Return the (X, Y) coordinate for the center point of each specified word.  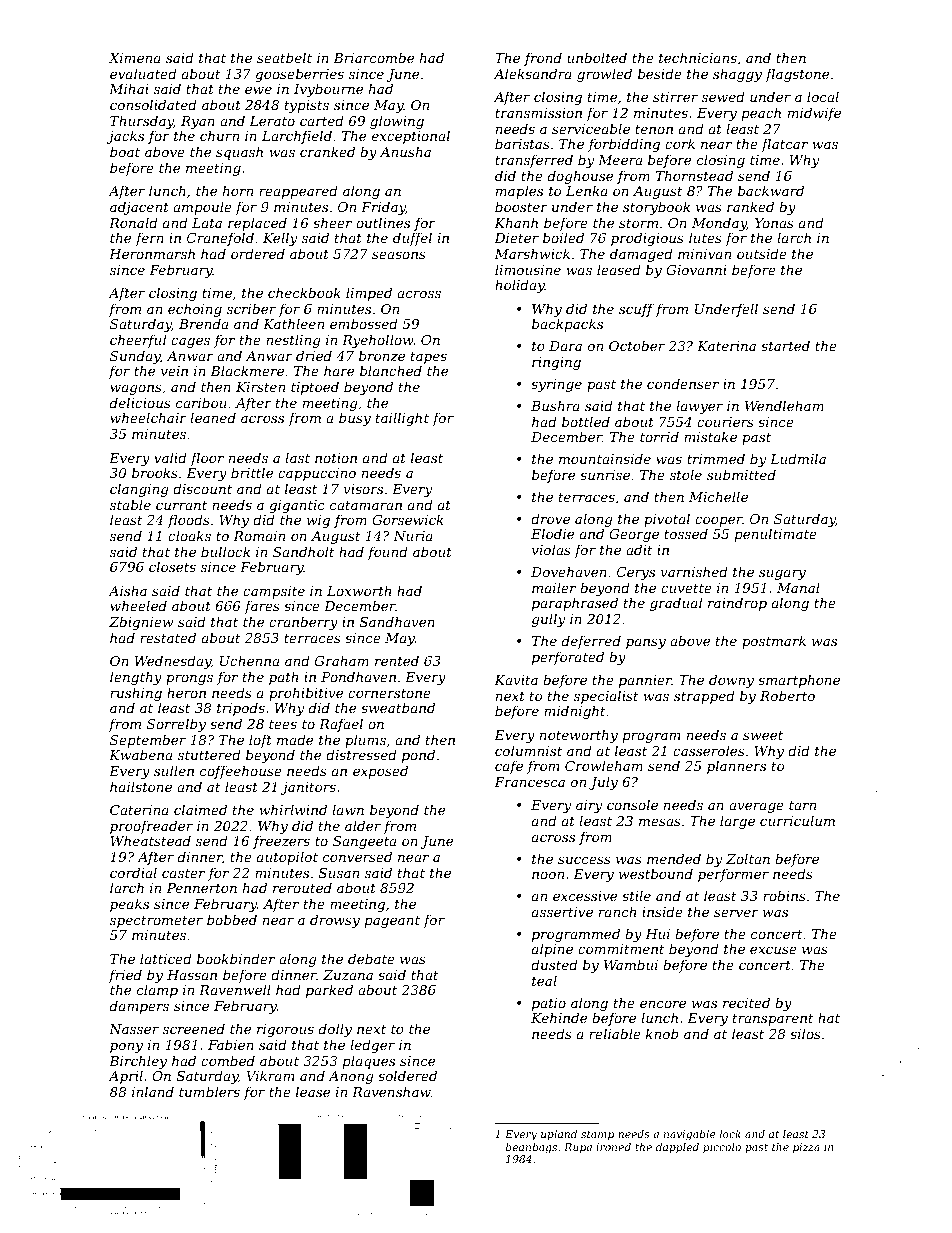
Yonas (774, 223)
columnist (528, 750)
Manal (798, 587)
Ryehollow (378, 341)
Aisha (127, 590)
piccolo (722, 1148)
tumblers (209, 1091)
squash (239, 153)
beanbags (531, 1148)
